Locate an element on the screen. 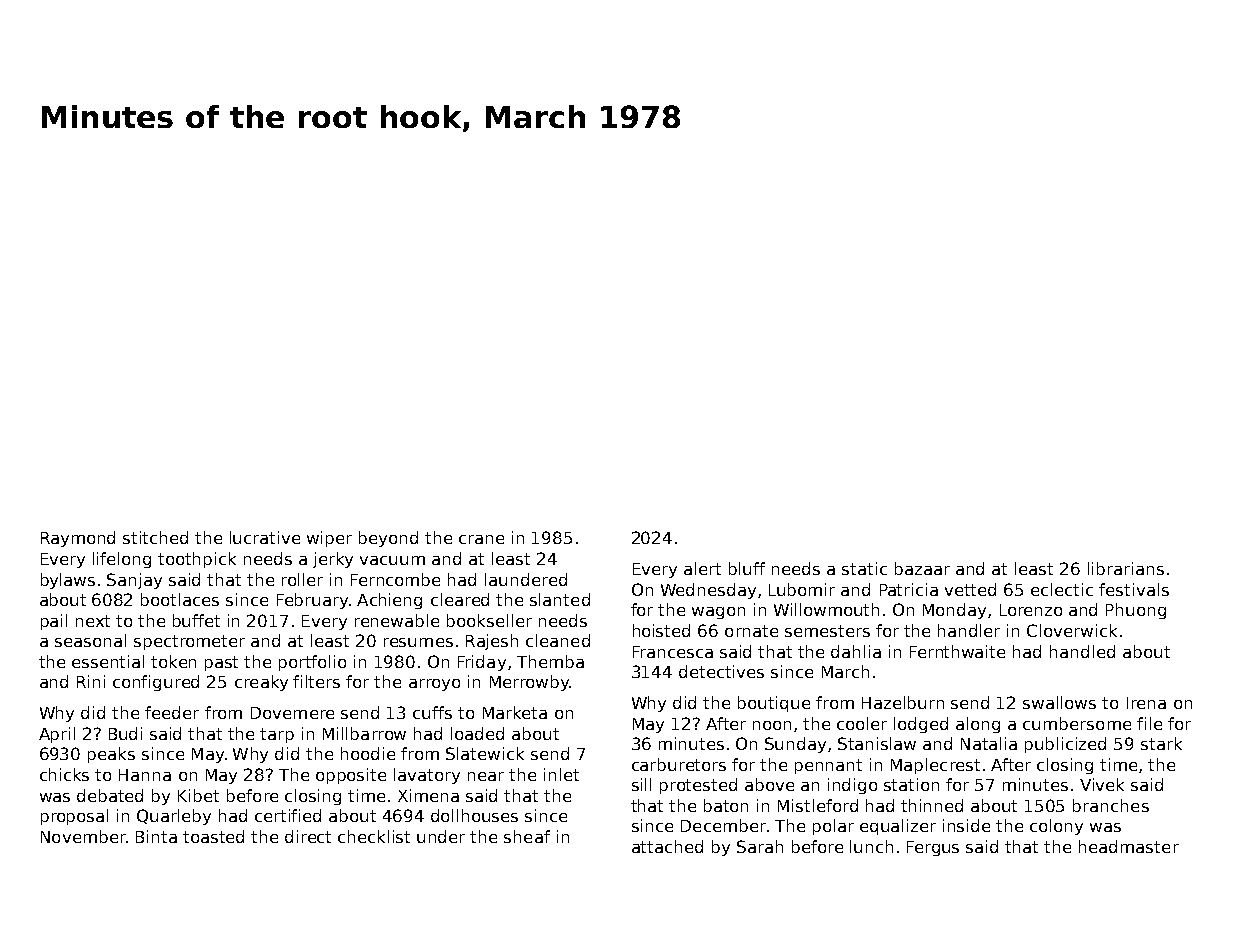 The image size is (1233, 952). November is located at coordinates (83, 836).
